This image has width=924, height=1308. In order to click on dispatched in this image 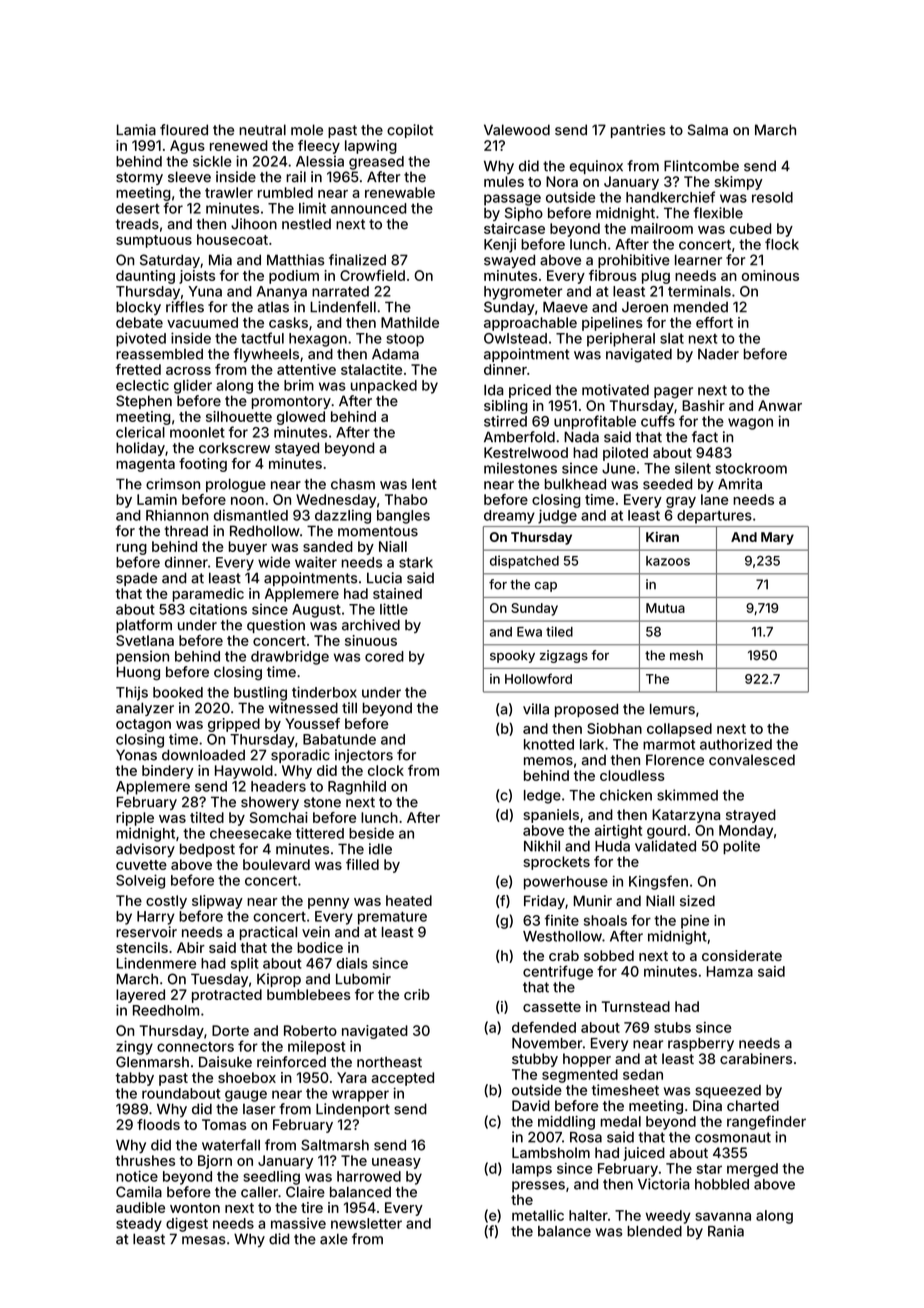, I will do `click(524, 562)`.
